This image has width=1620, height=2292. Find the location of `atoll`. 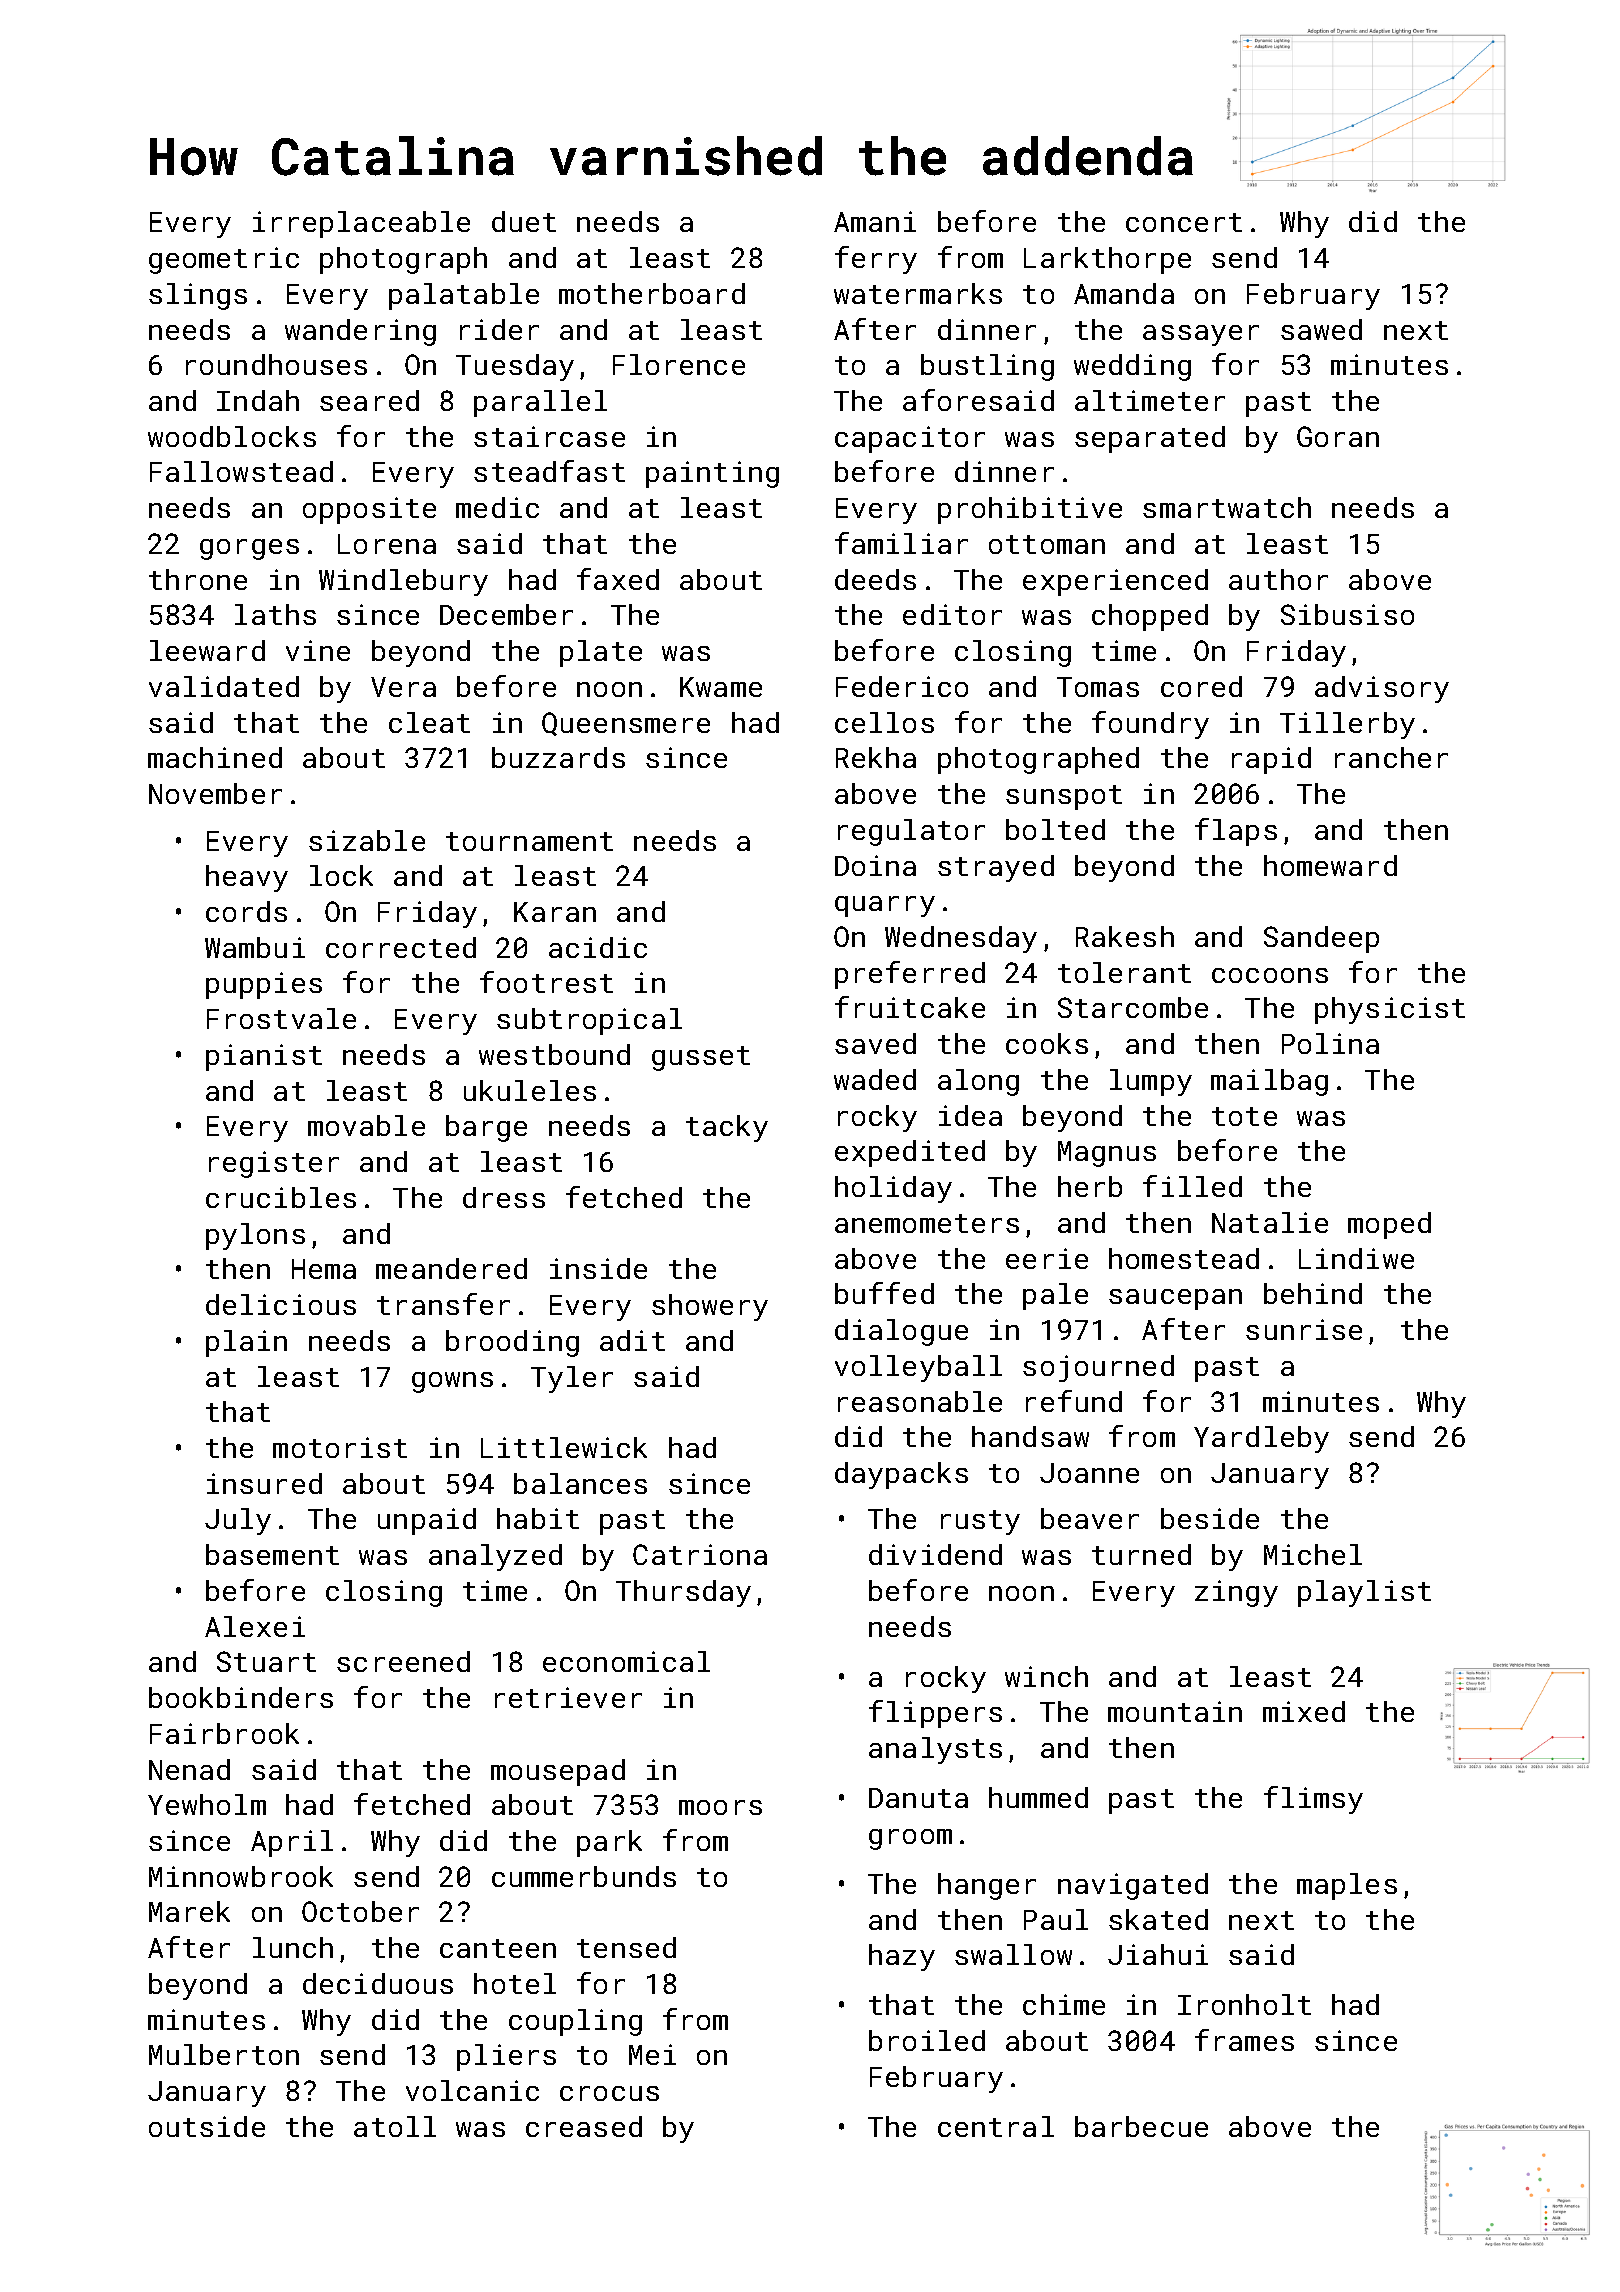

atoll is located at coordinates (395, 2126).
